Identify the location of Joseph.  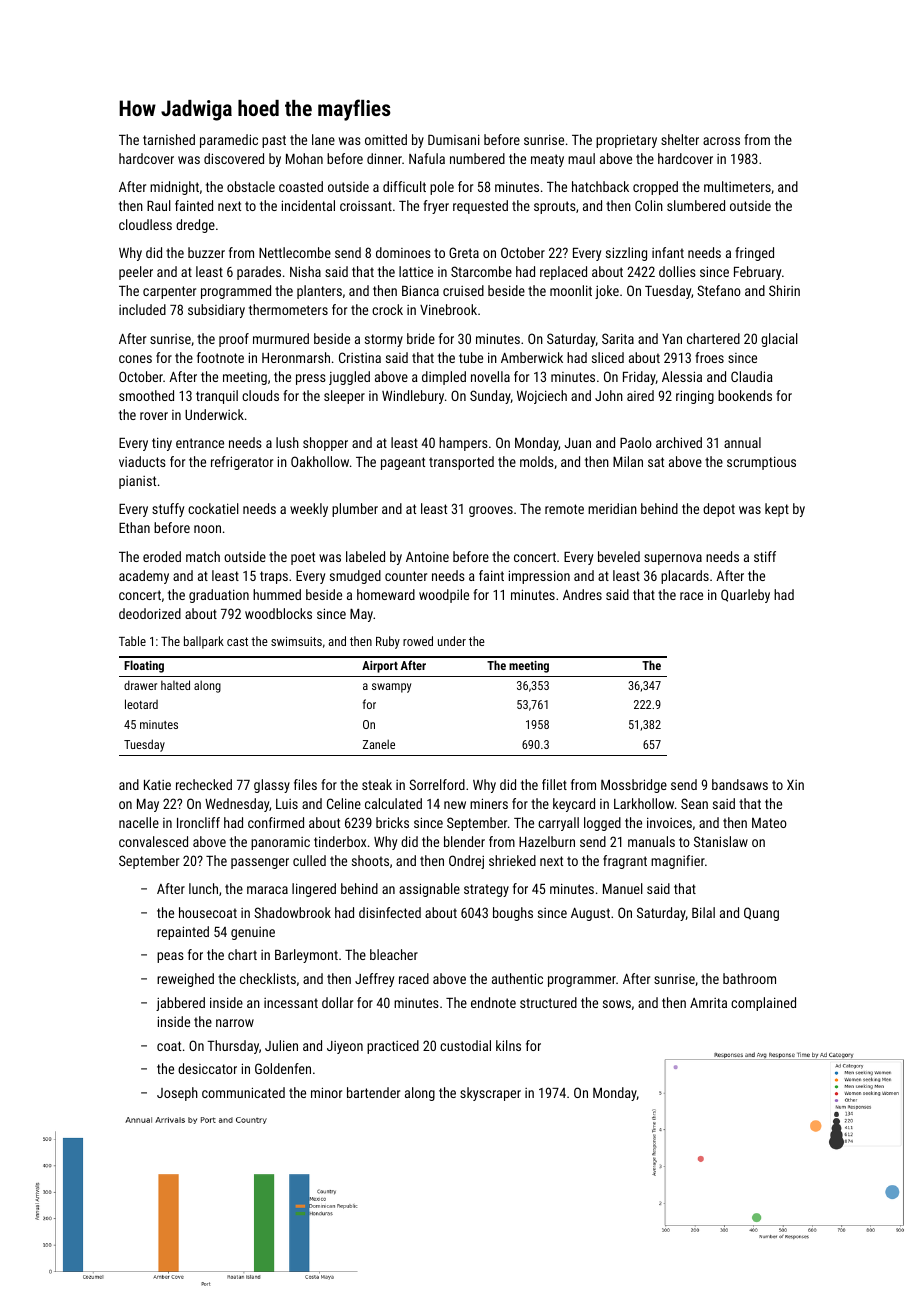
(177, 1094).
